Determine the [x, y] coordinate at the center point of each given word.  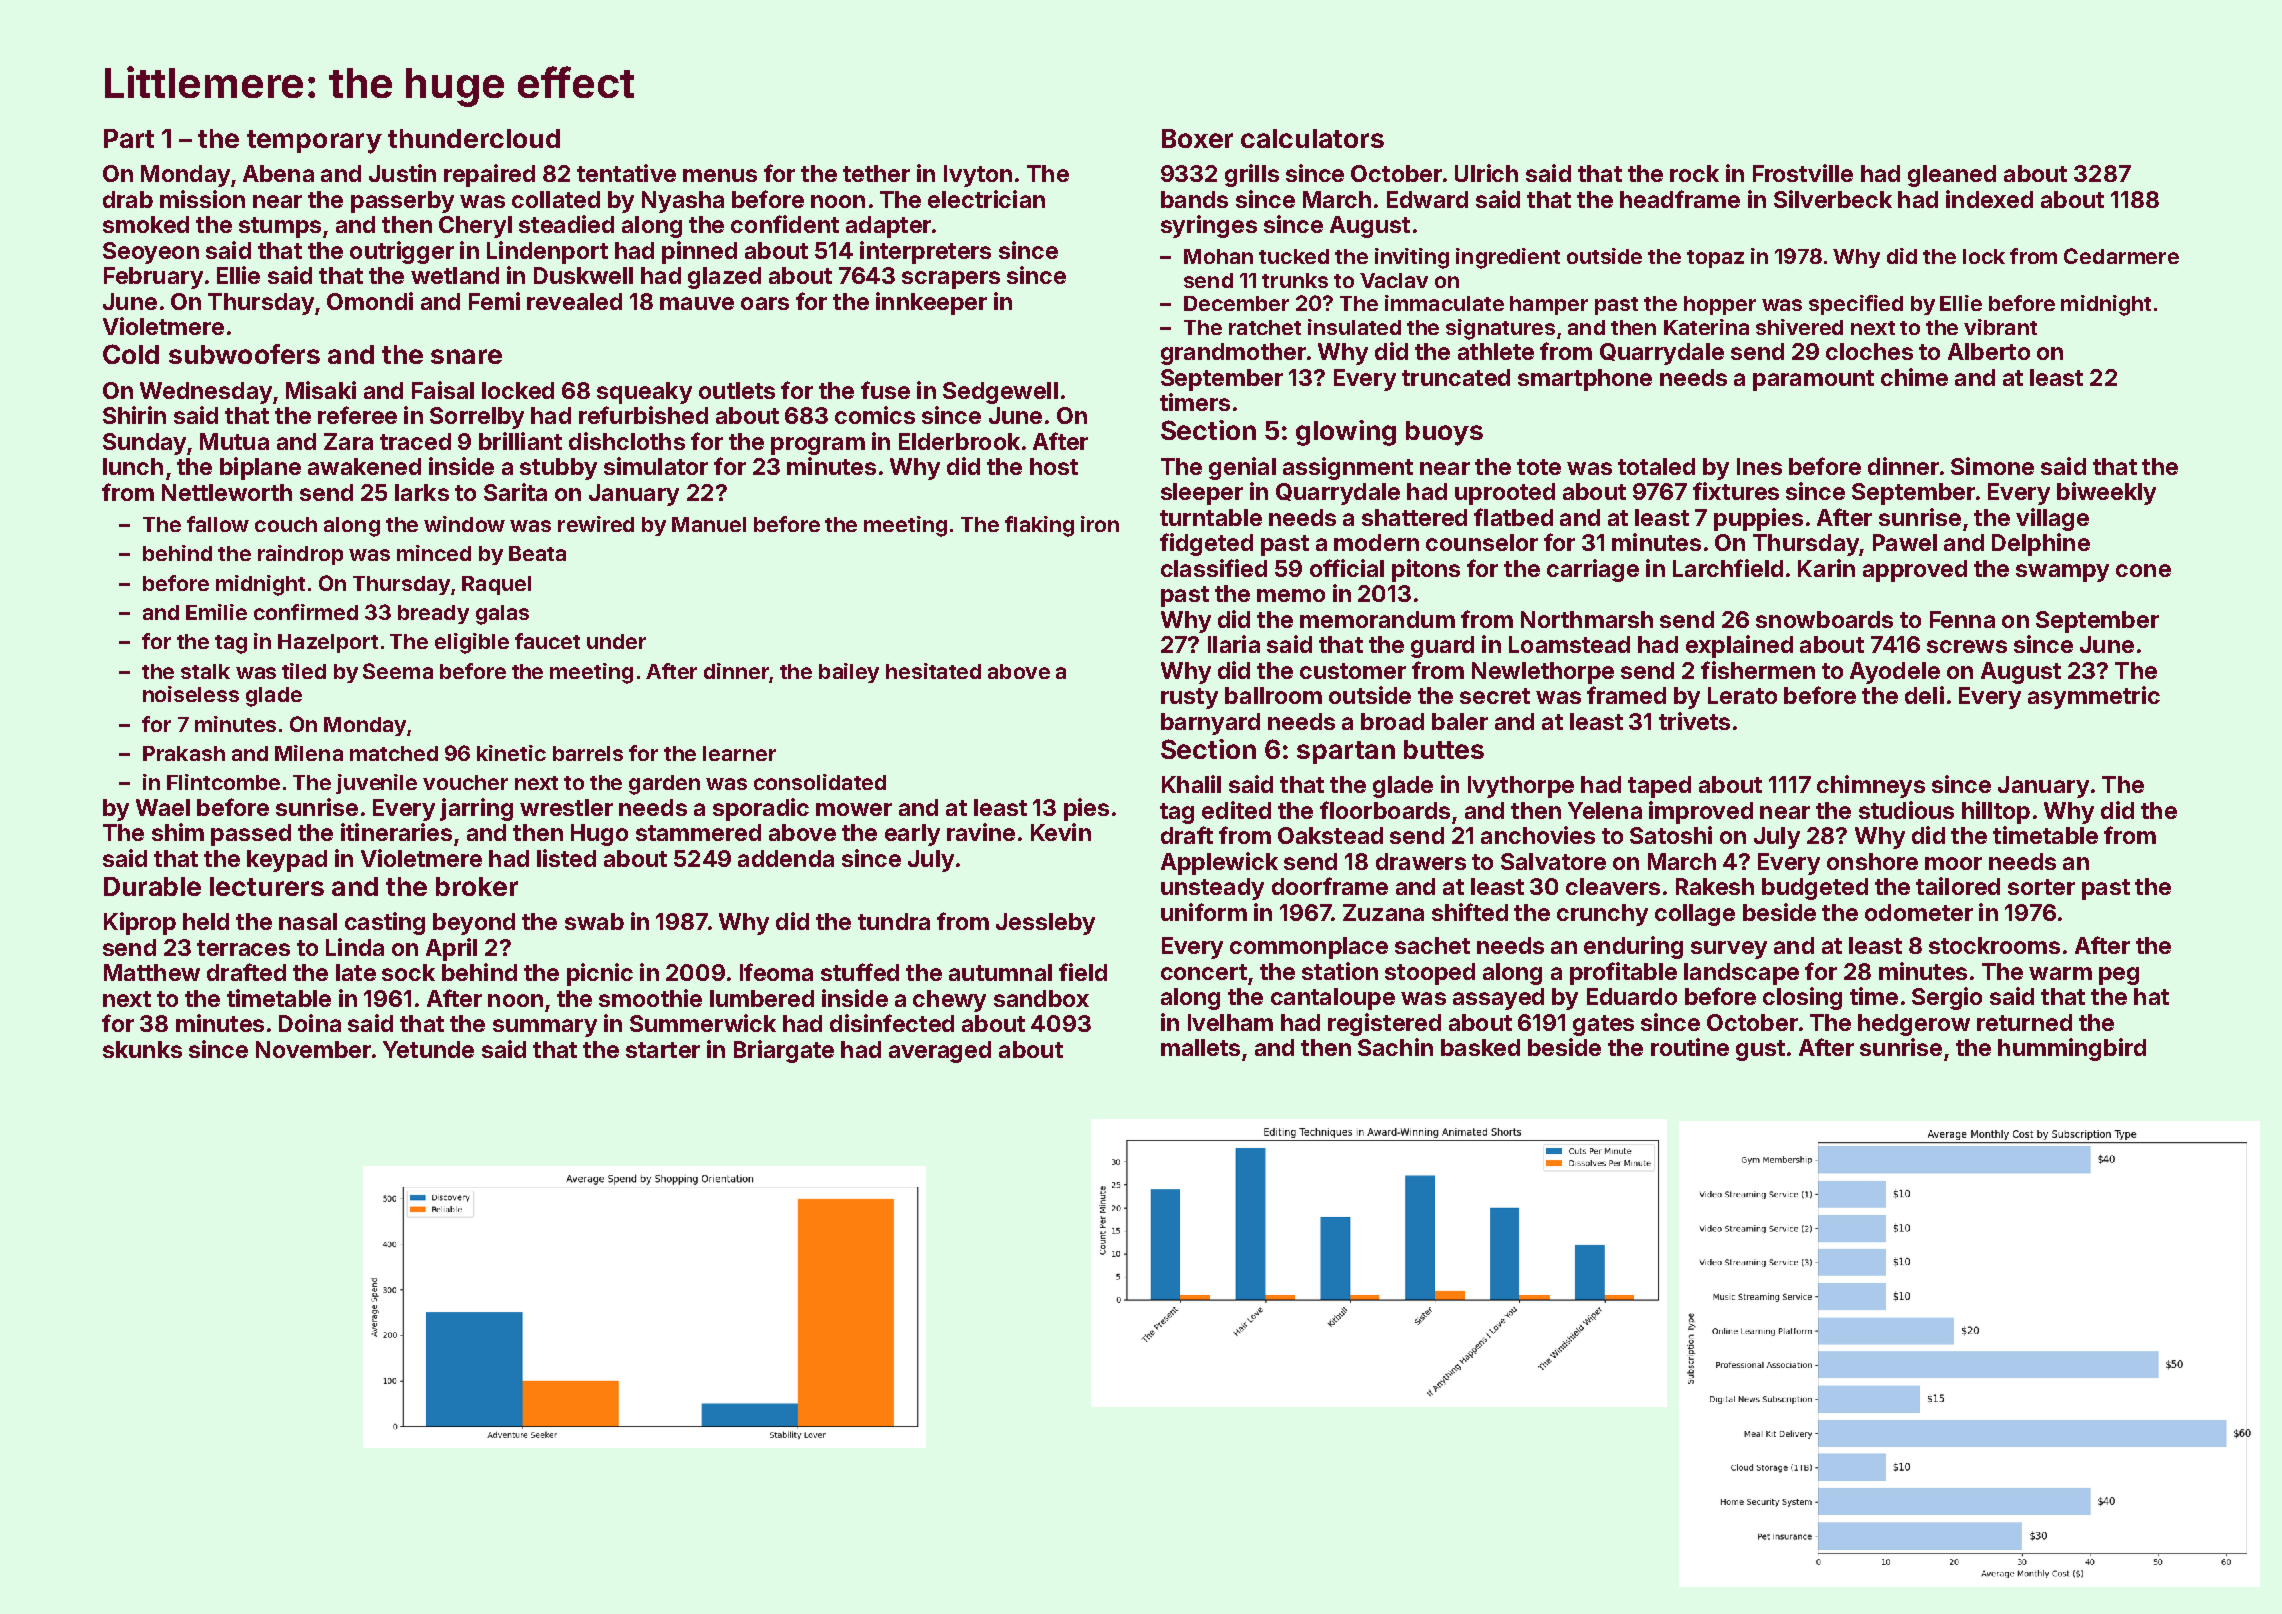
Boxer [1197, 138]
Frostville [1803, 173]
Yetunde [428, 1049]
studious [1906, 810]
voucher [465, 782]
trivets [1694, 721]
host [1054, 466]
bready [433, 614]
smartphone [1585, 380]
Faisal [443, 390]
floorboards [1385, 810]
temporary [314, 142]
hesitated [933, 671]
